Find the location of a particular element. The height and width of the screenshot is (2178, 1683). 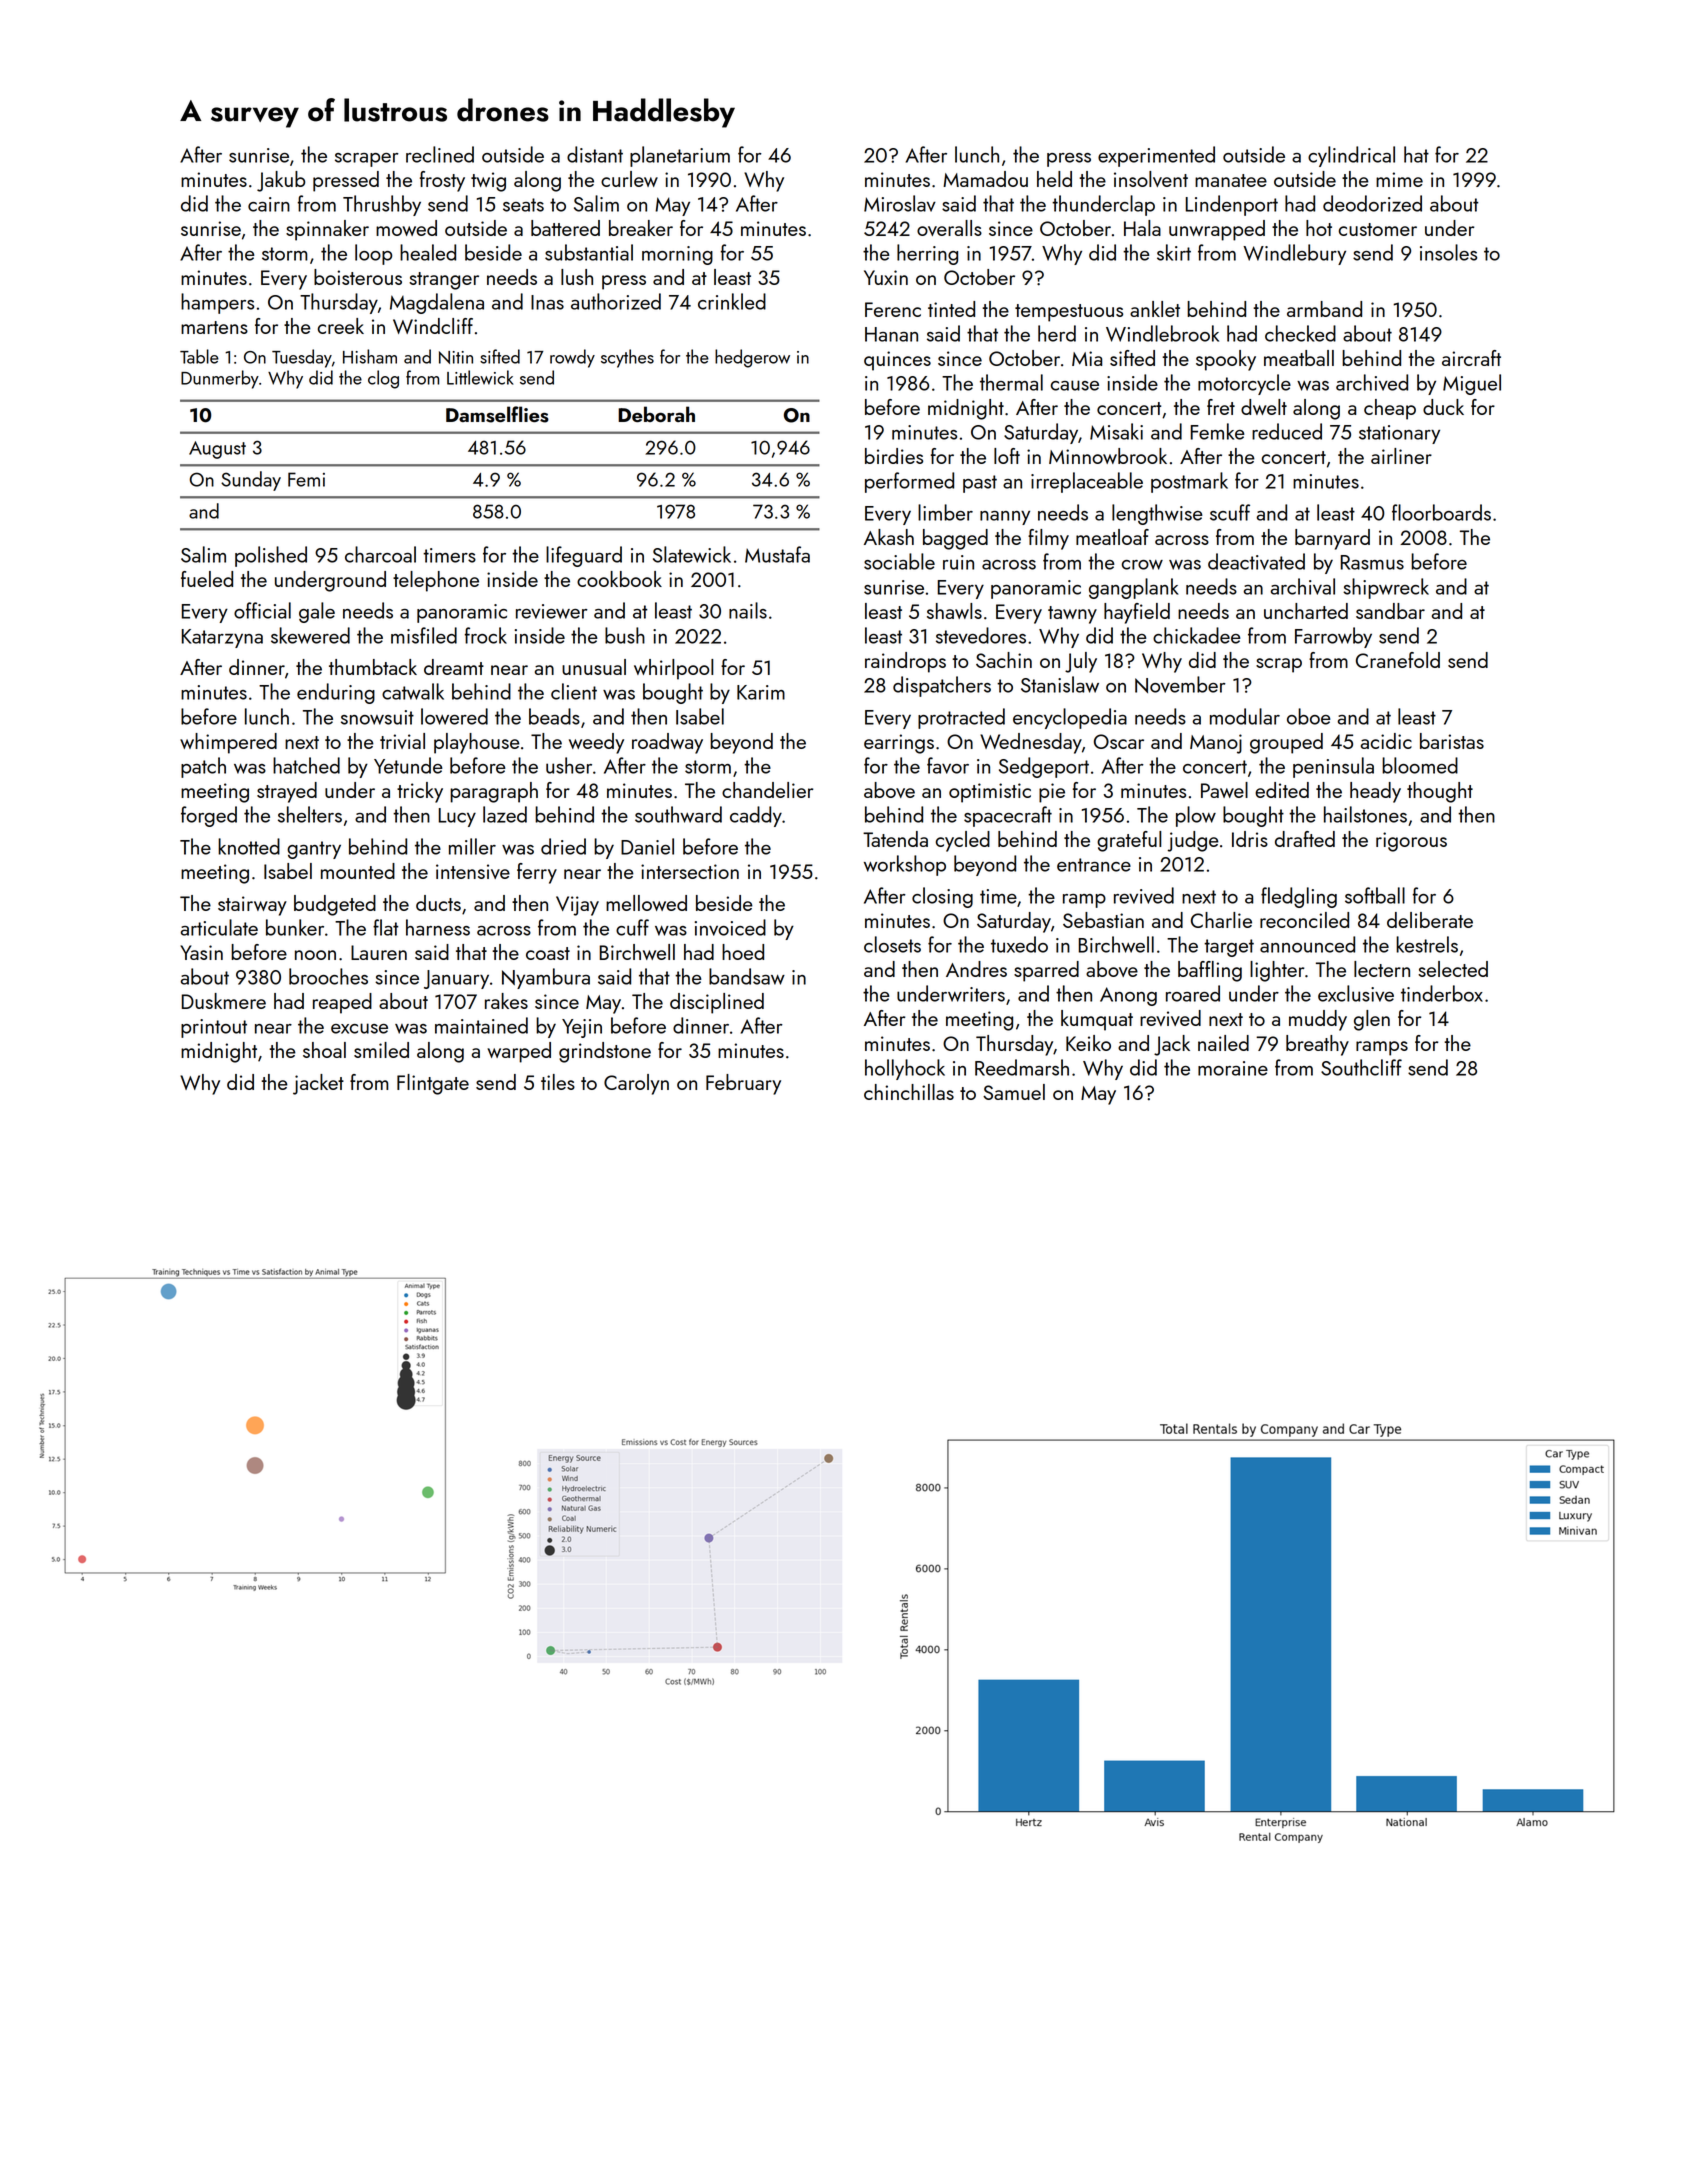

cairn is located at coordinates (269, 204).
